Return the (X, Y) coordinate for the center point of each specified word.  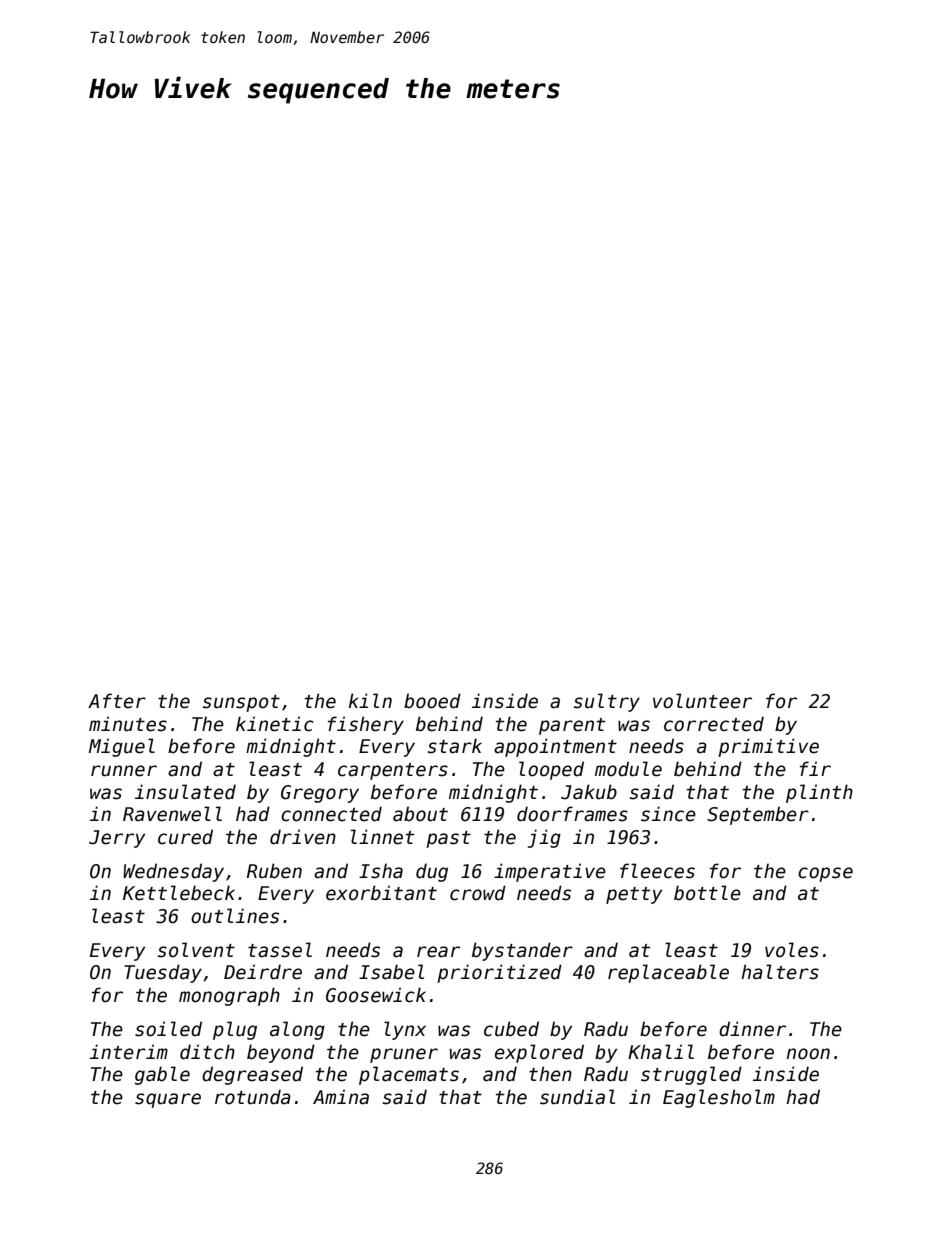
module (628, 769)
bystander (522, 951)
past (448, 839)
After (117, 701)
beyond (281, 1053)
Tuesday (163, 973)
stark (455, 746)
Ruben (274, 871)
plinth (819, 793)
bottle (707, 893)
